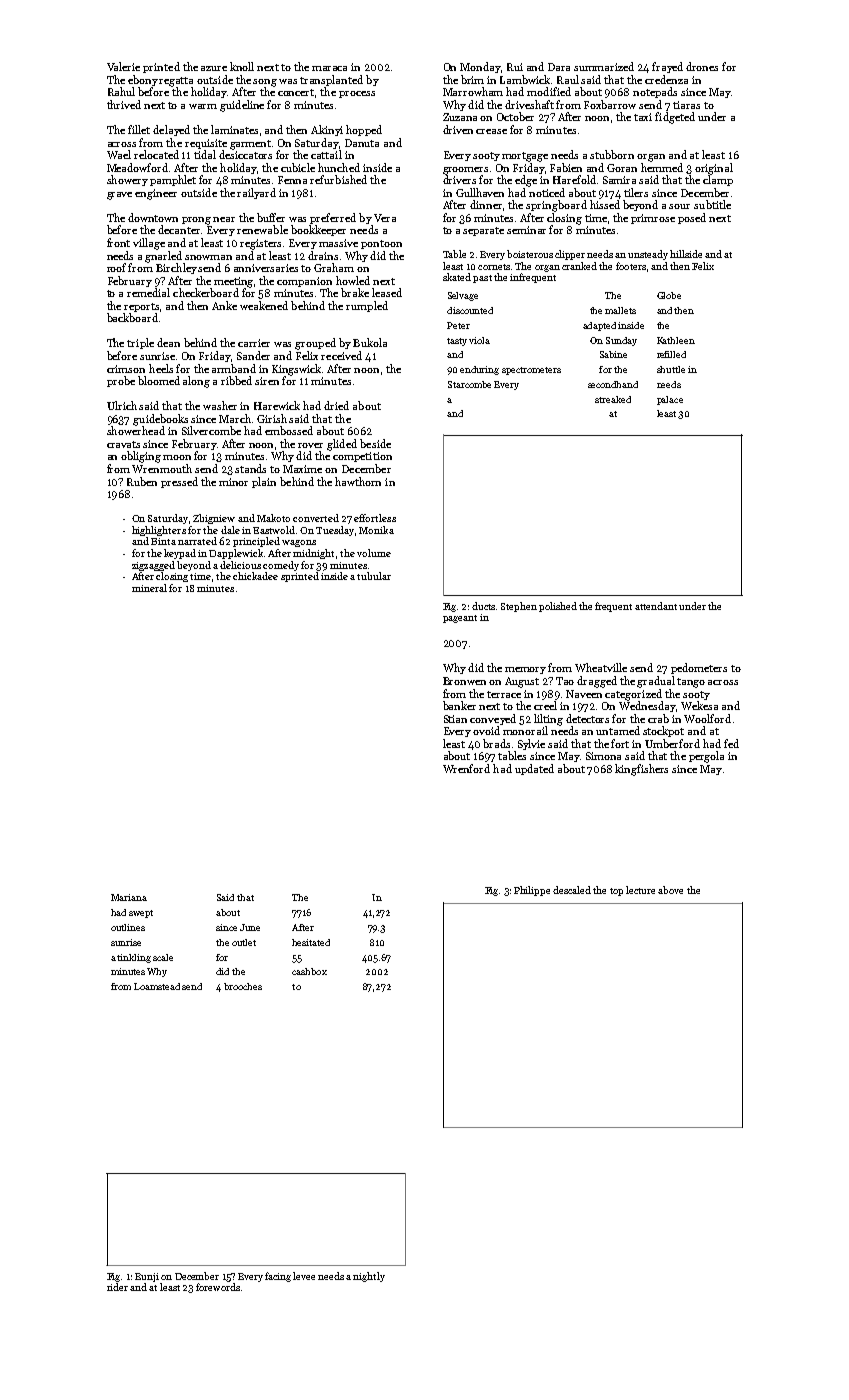 The height and width of the image is (1400, 849). Describe the element at coordinates (214, 68) in the image. I see `azure` at that location.
